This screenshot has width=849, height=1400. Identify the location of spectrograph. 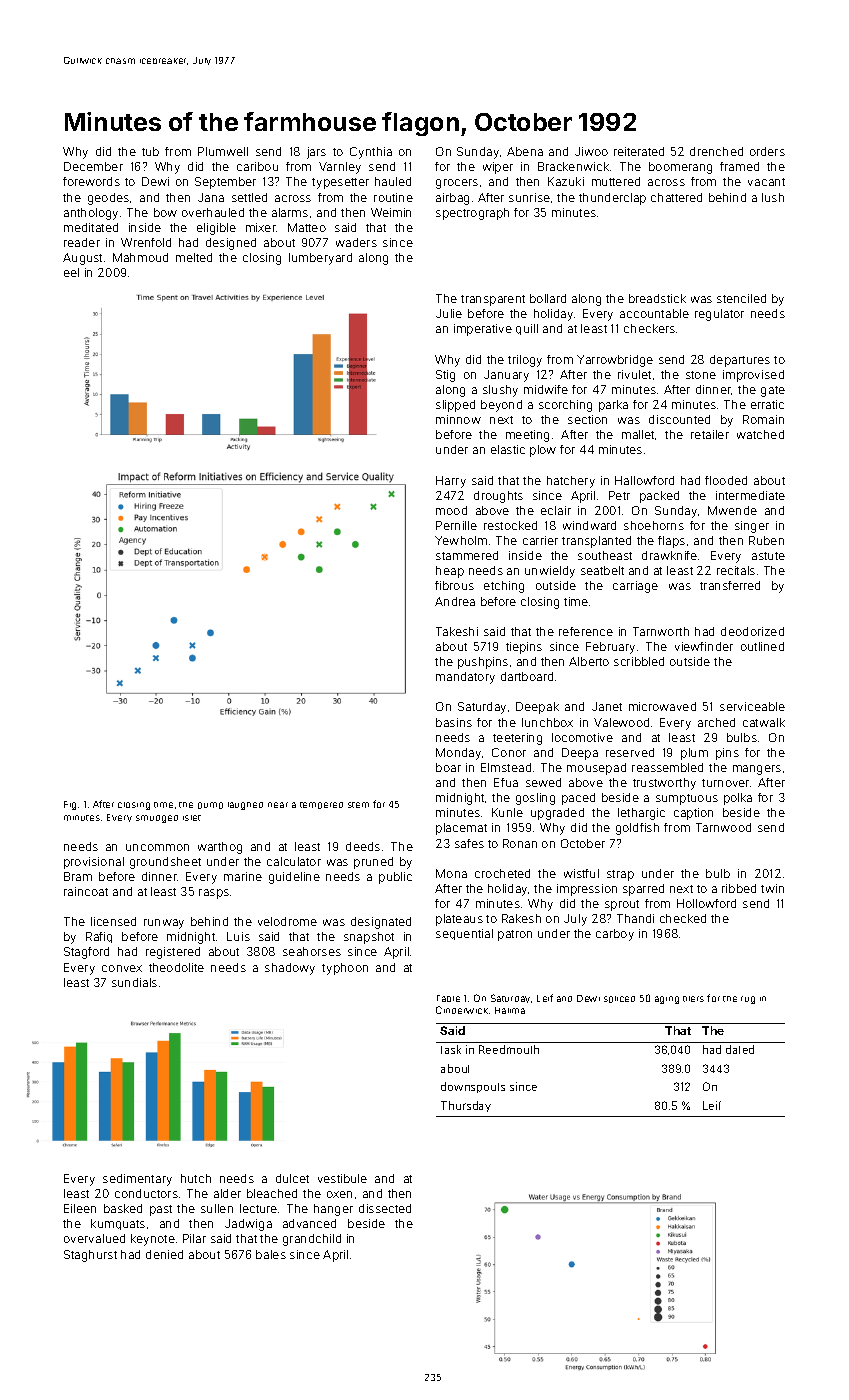
(472, 214).
